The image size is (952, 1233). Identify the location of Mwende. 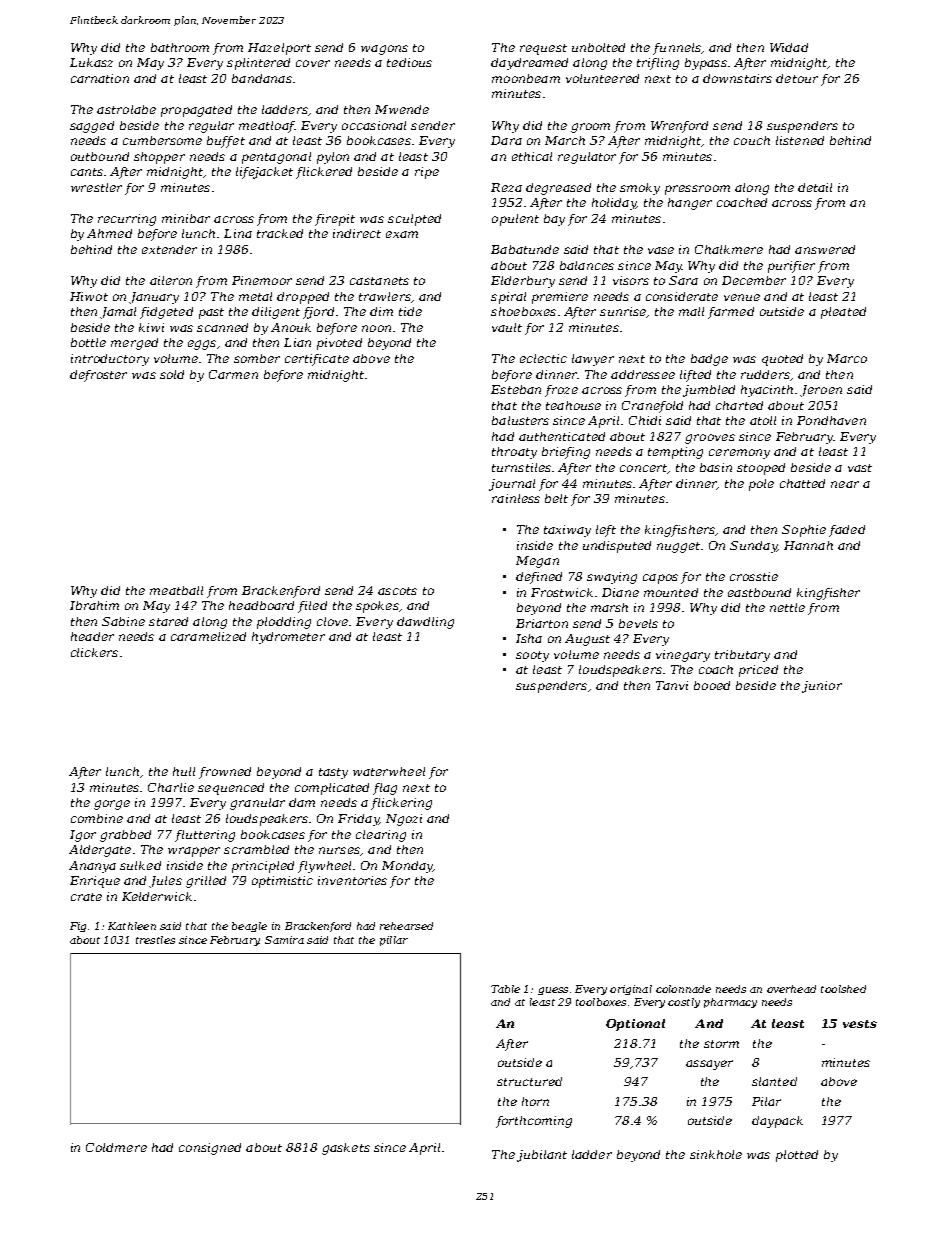
(402, 109).
